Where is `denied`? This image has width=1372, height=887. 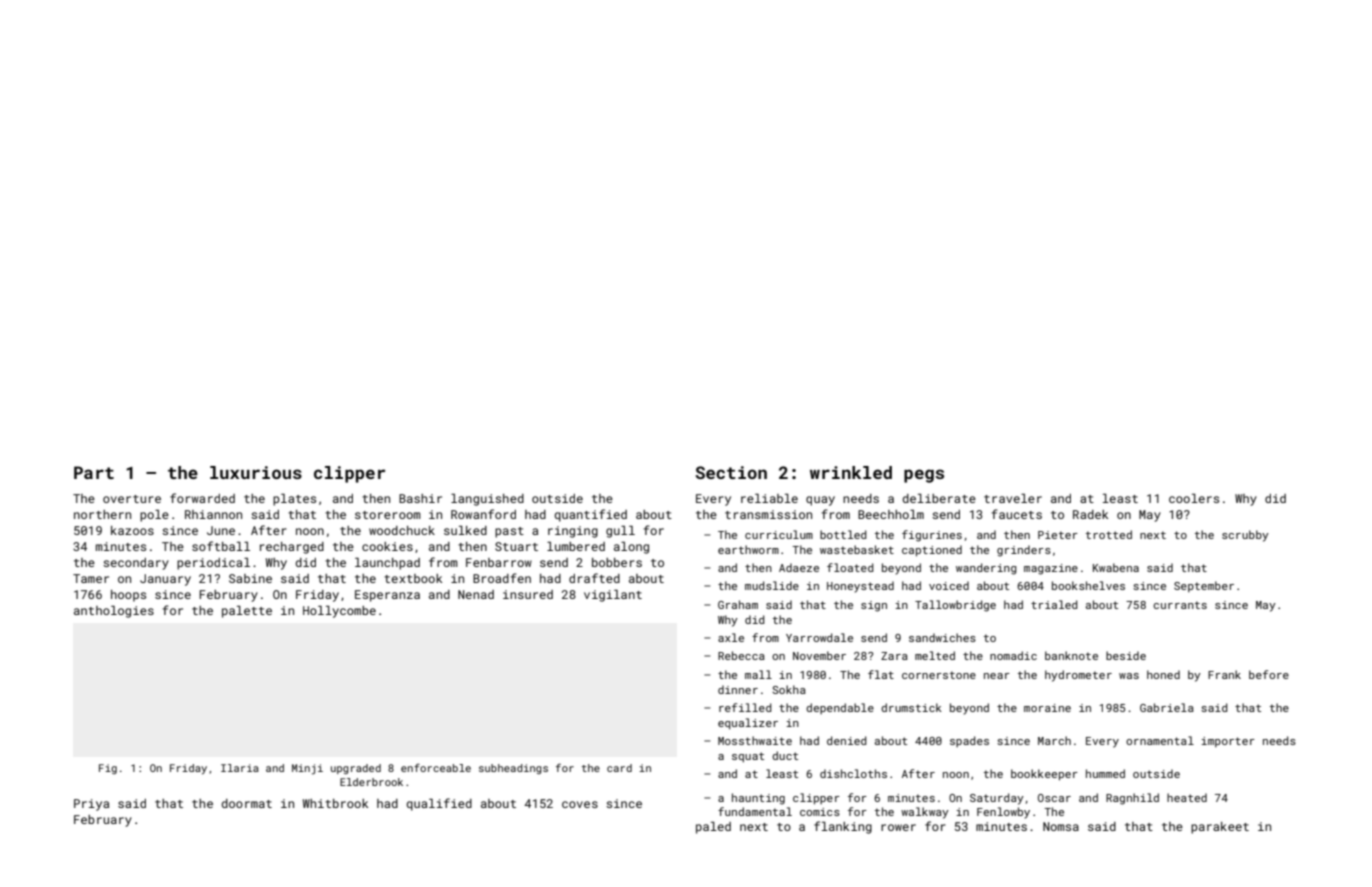
denied is located at coordinates (847, 740).
